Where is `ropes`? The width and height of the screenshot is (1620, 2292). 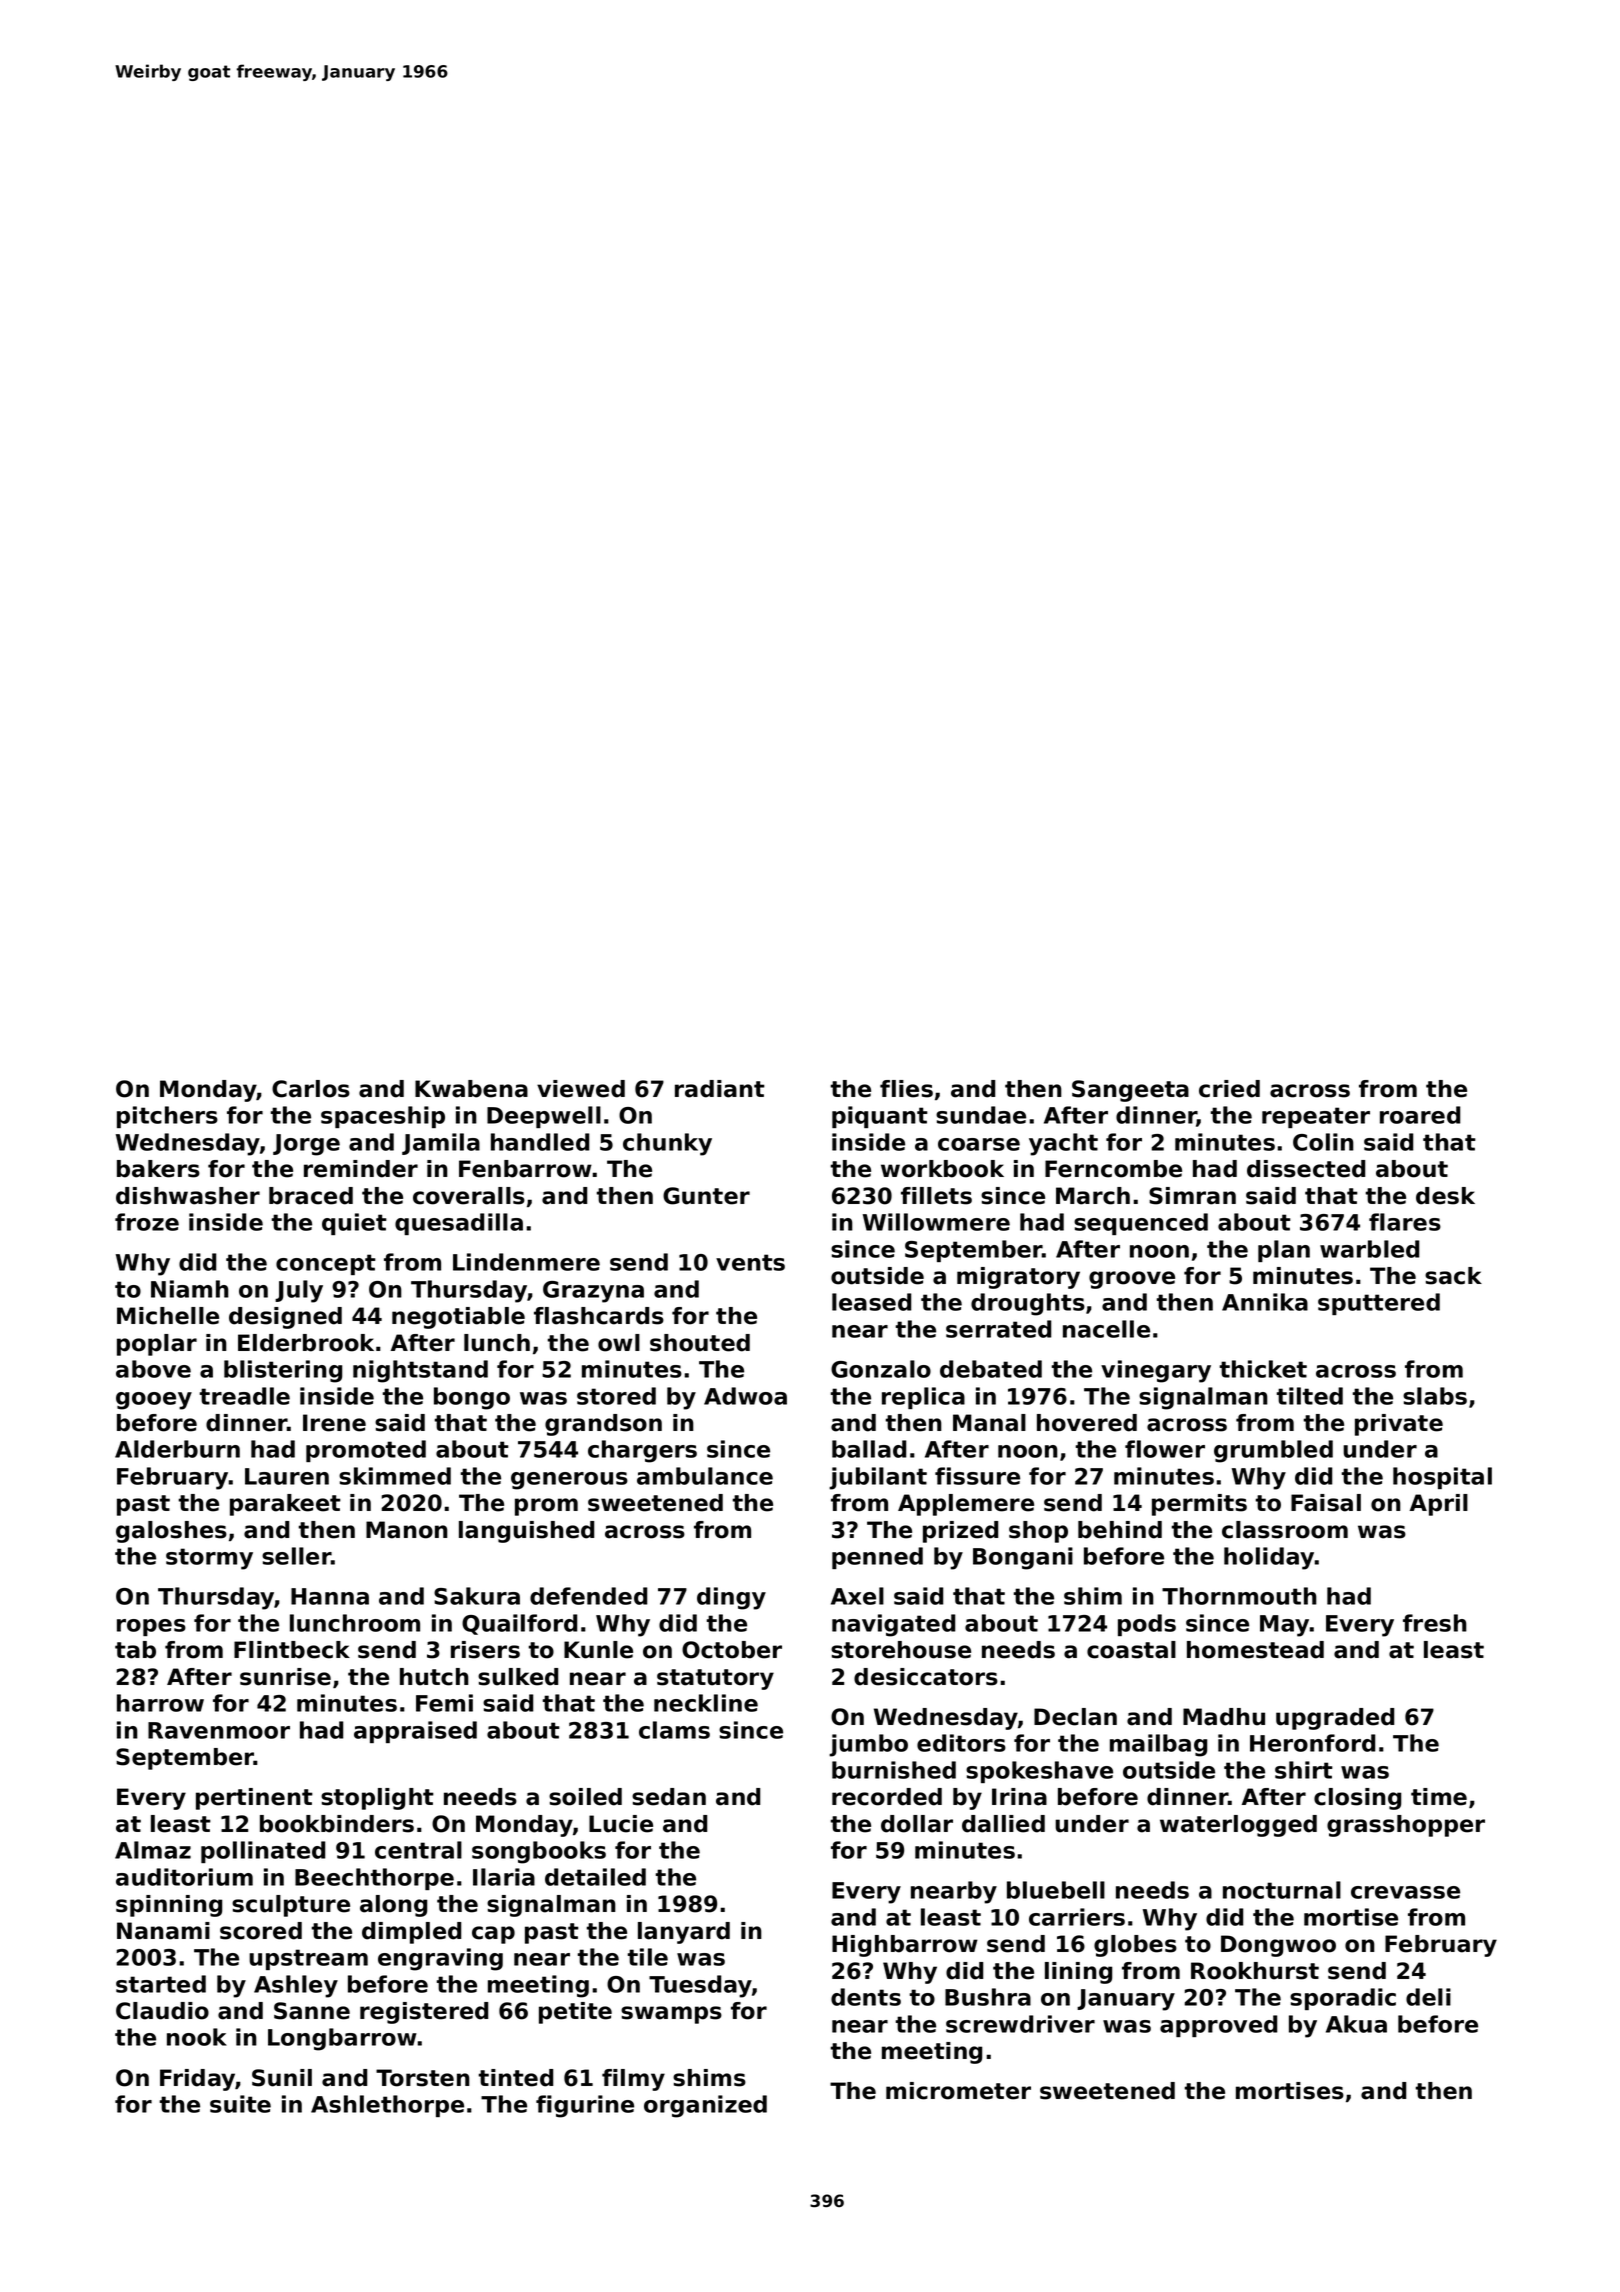
ropes is located at coordinates (151, 1627).
